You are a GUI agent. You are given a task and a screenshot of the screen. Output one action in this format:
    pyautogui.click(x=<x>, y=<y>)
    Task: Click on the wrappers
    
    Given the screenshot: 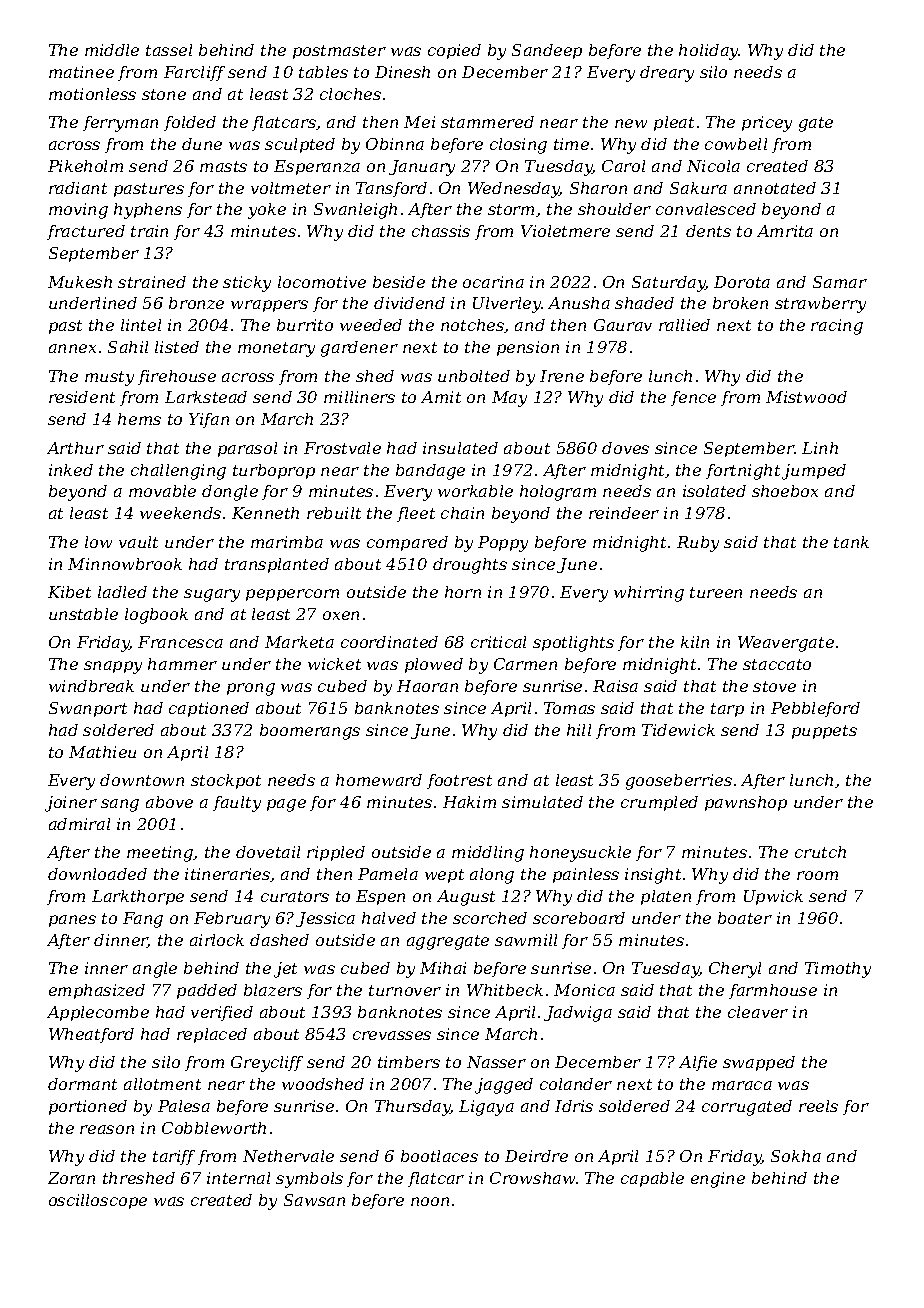 What is the action you would take?
    pyautogui.click(x=269, y=306)
